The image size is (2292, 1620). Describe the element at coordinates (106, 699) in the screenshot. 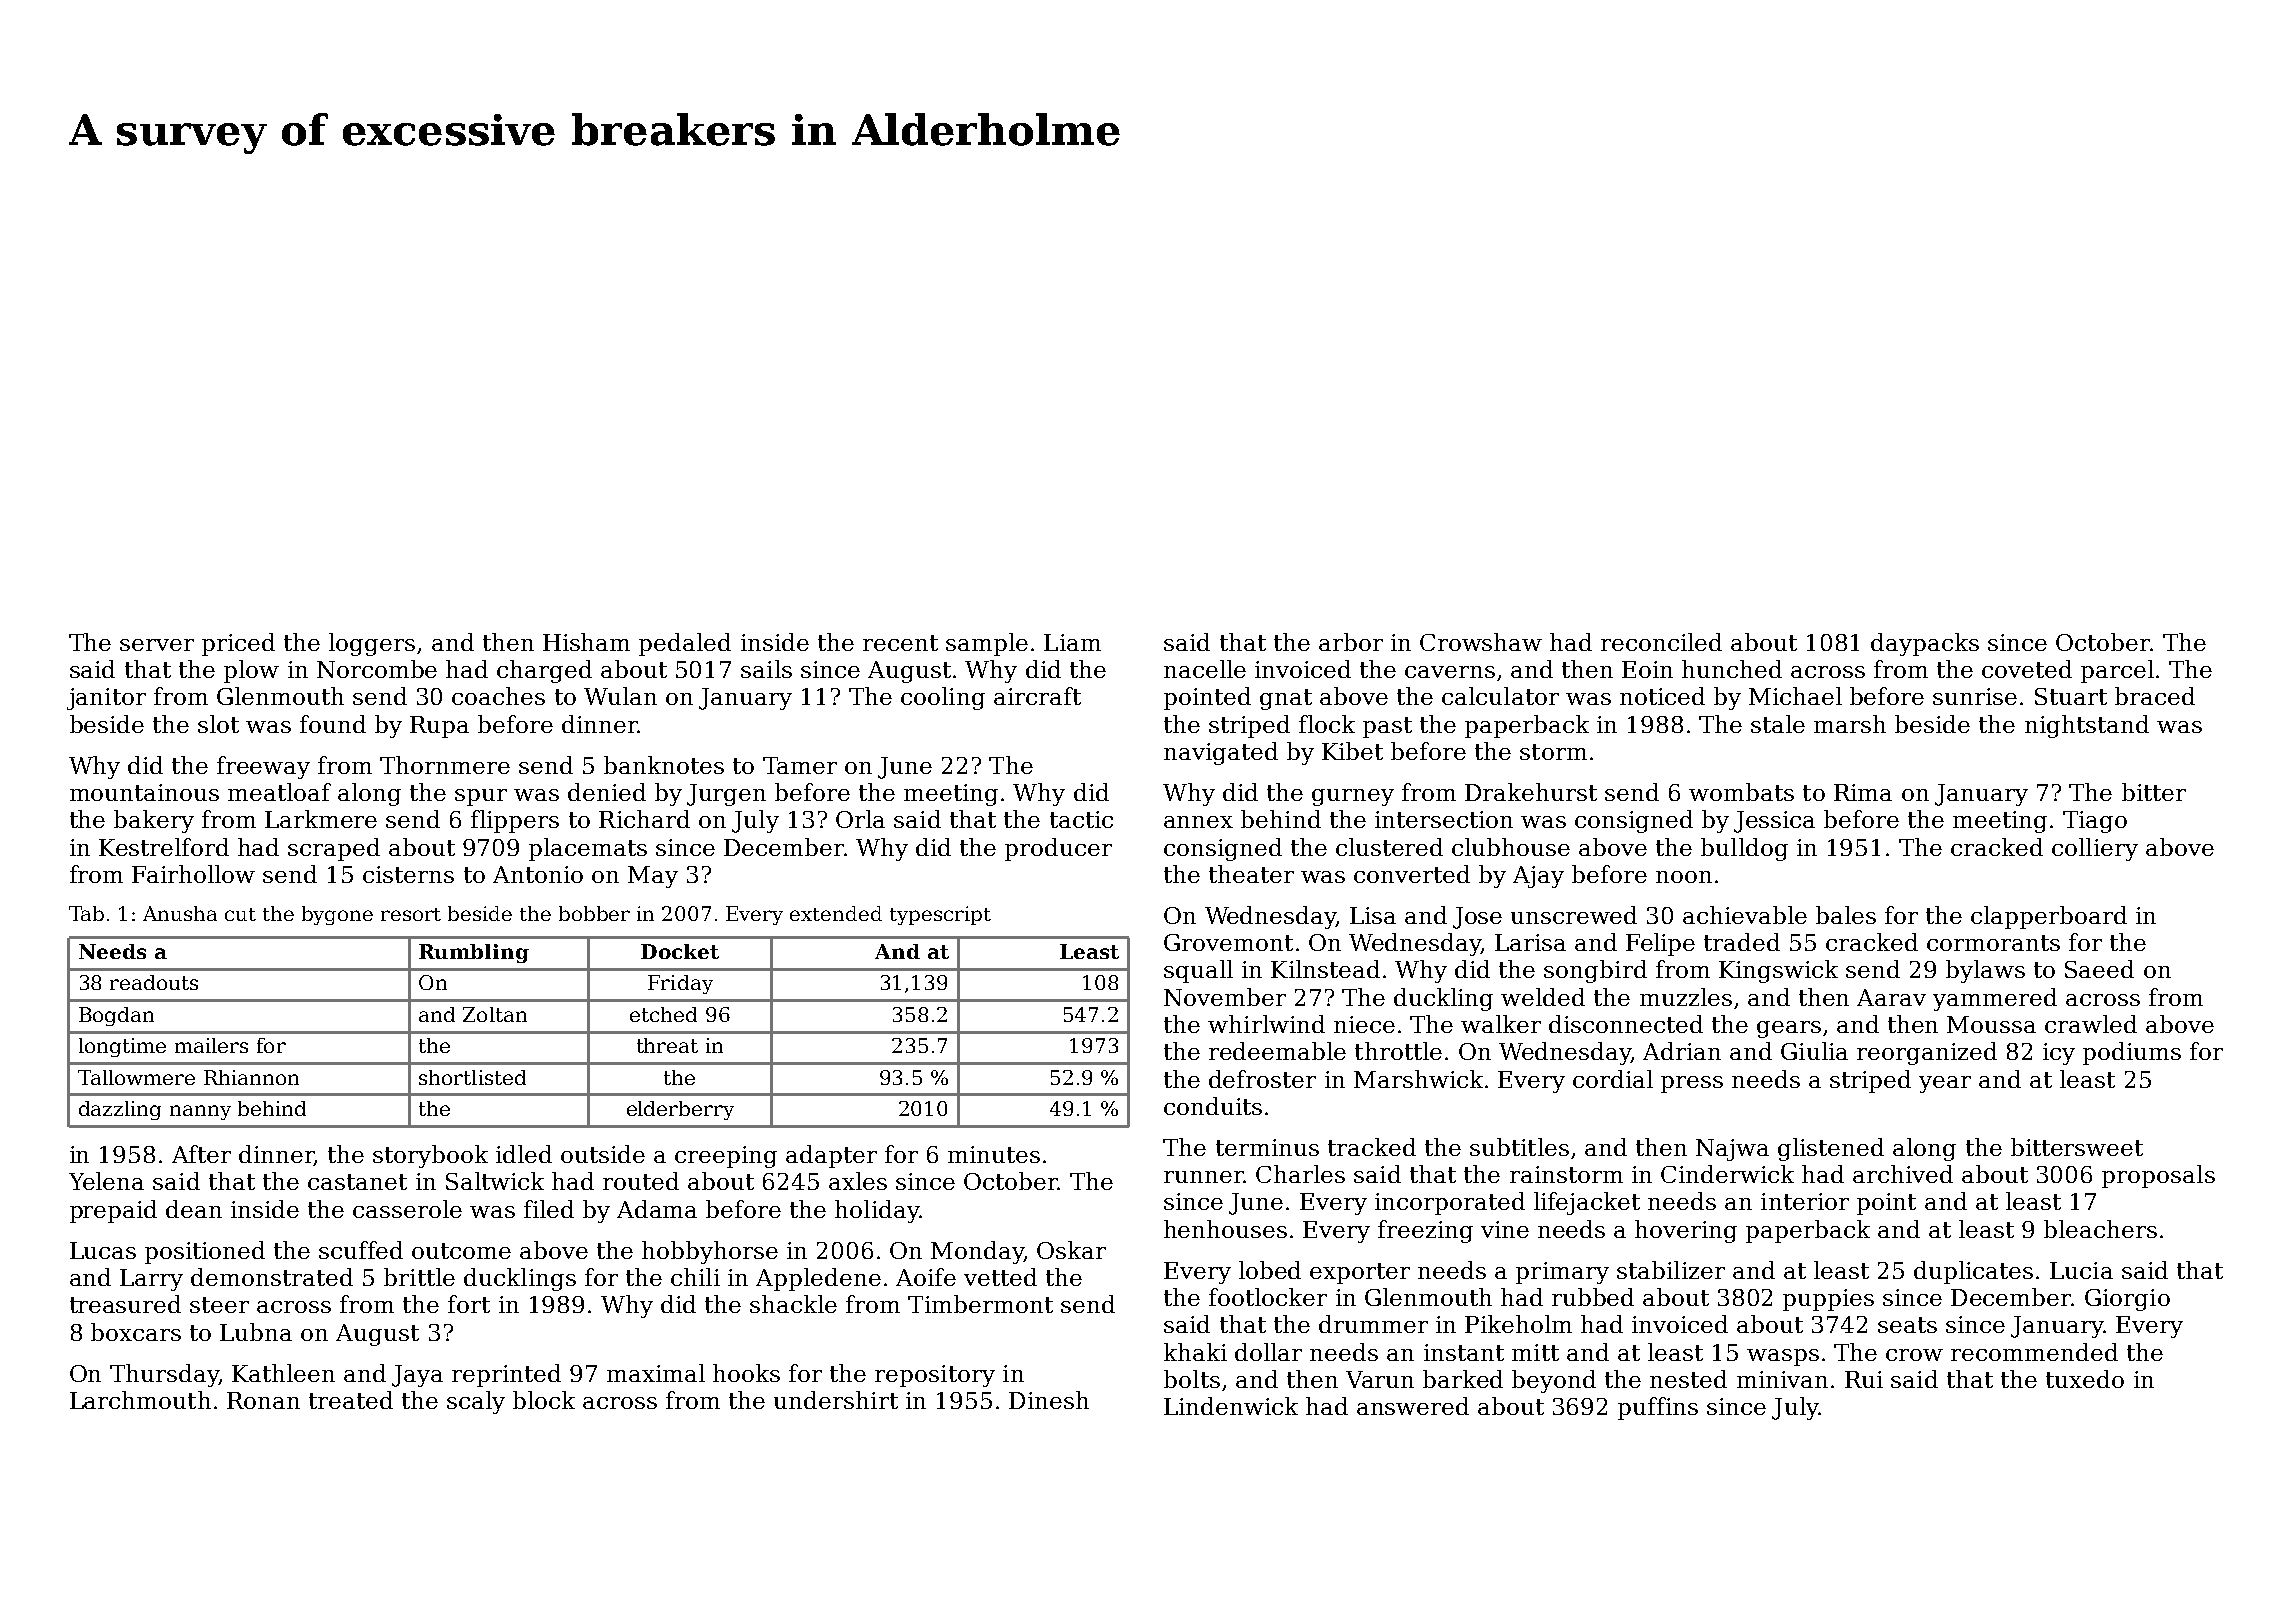

I see `janitor` at that location.
